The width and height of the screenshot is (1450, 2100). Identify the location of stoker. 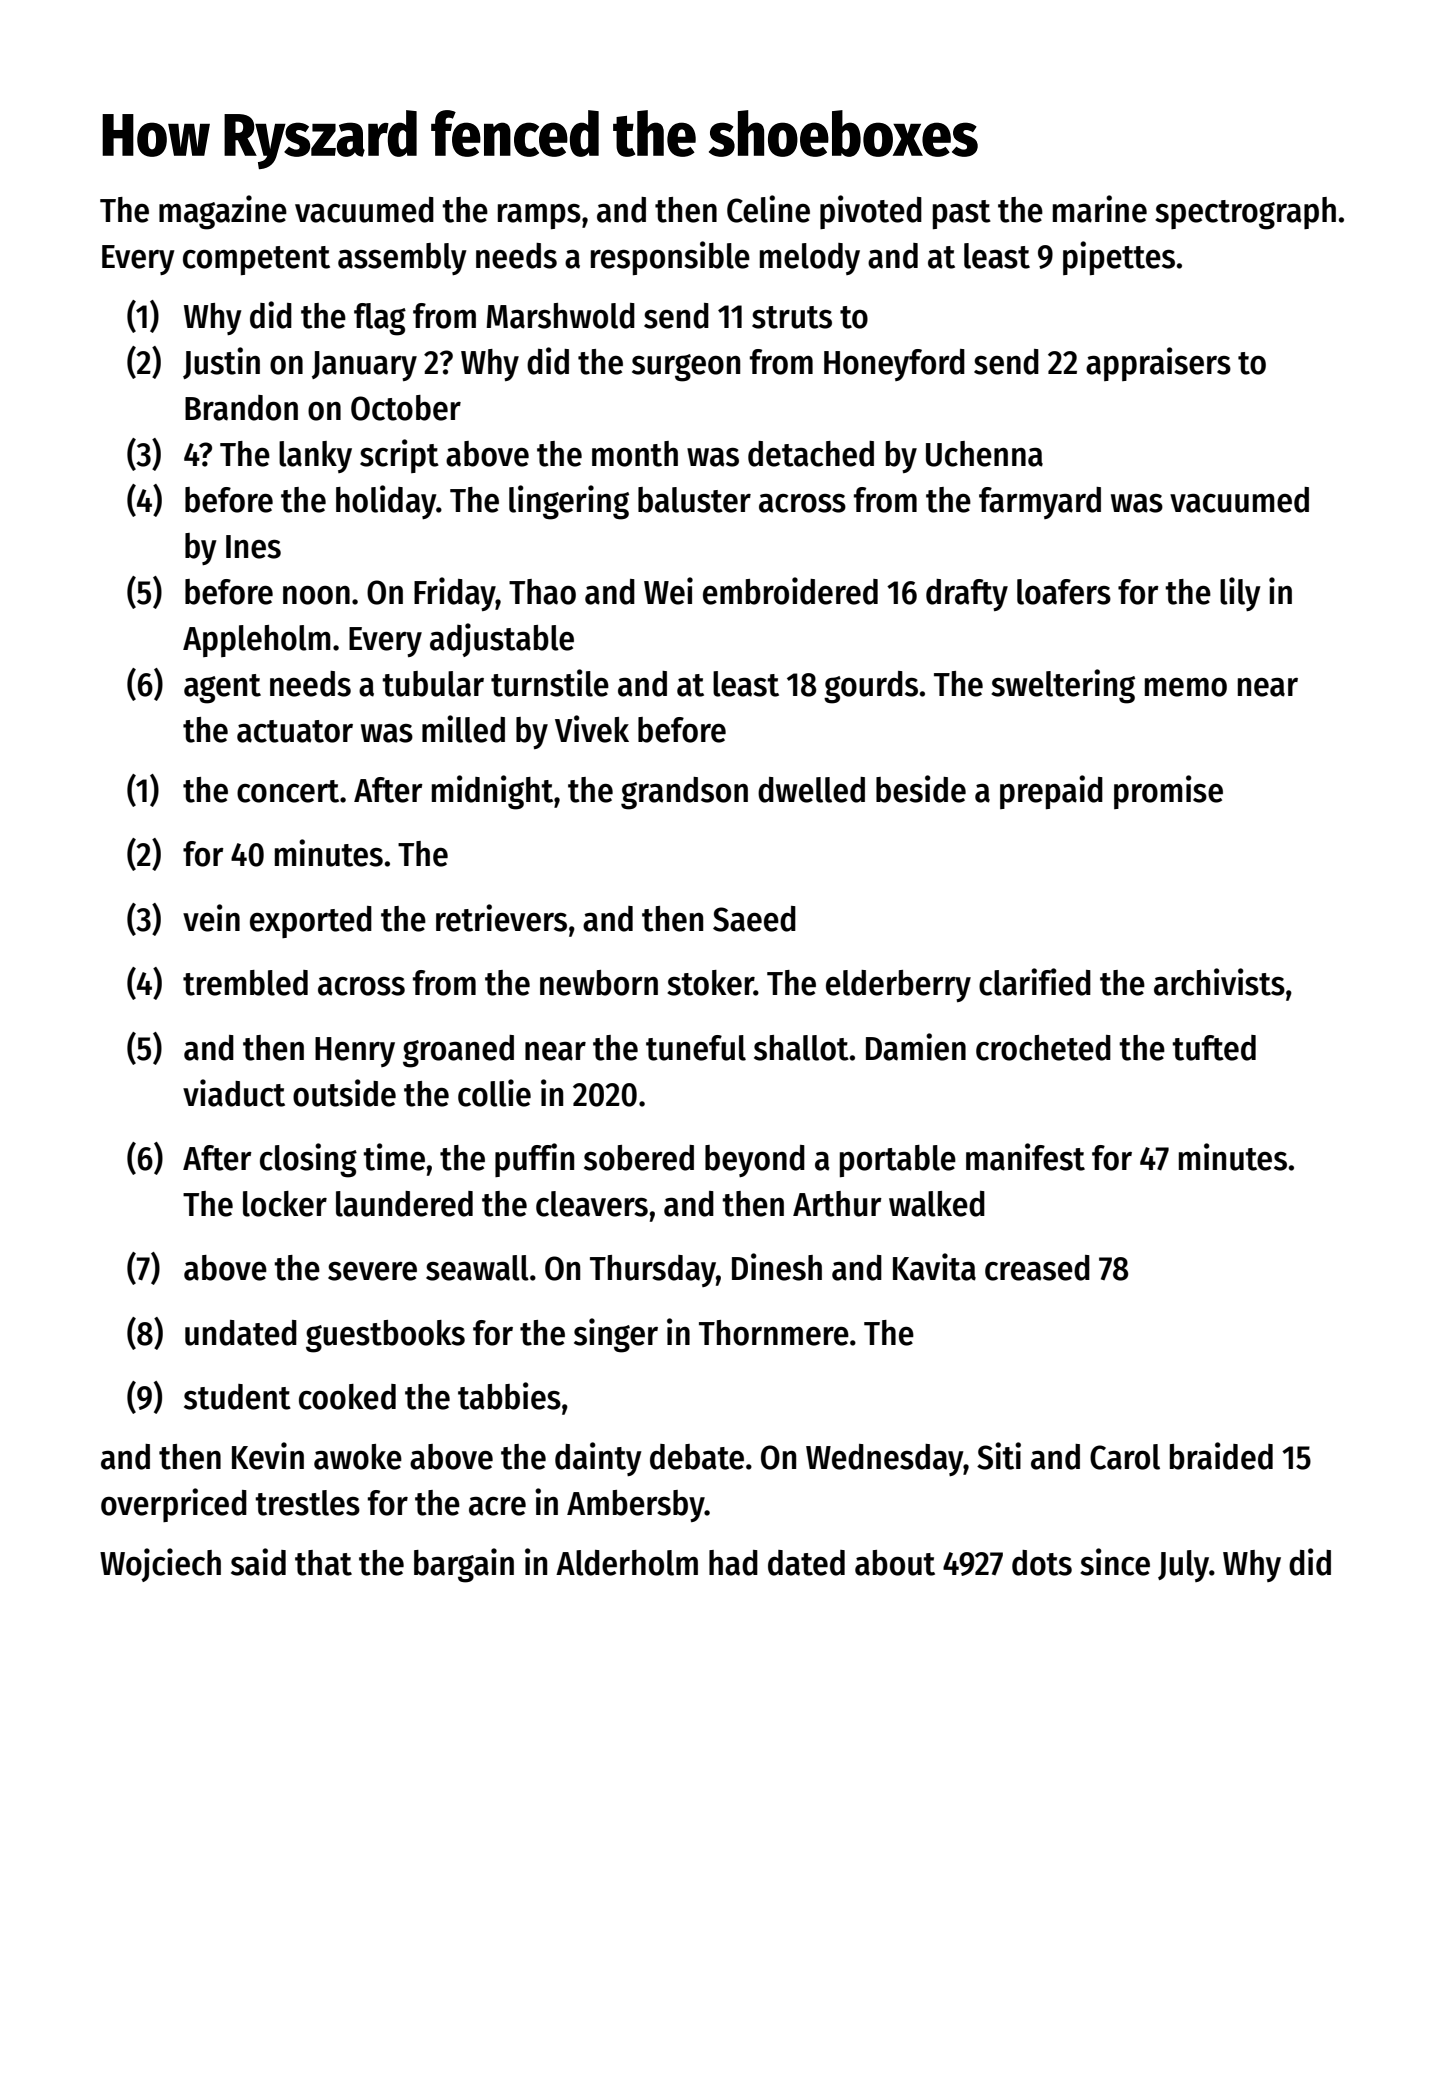
(710, 983).
